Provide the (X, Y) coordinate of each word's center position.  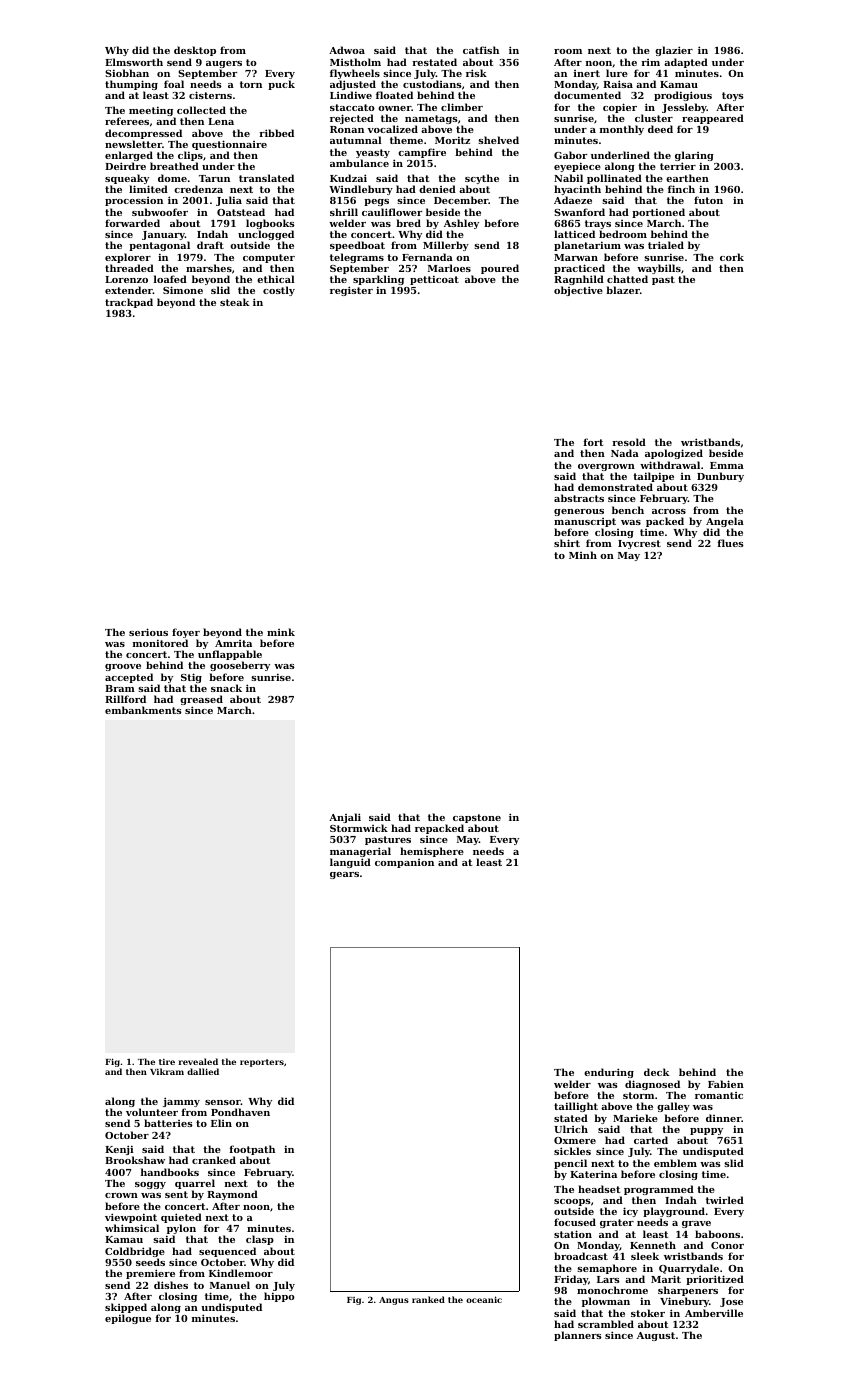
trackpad (129, 303)
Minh (583, 555)
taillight (576, 1107)
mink (281, 632)
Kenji (119, 1151)
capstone (477, 818)
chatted (627, 279)
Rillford (125, 699)
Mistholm (355, 62)
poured (500, 269)
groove (123, 667)
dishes (171, 1285)
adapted (686, 63)
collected (201, 110)
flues (731, 543)
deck (656, 1072)
